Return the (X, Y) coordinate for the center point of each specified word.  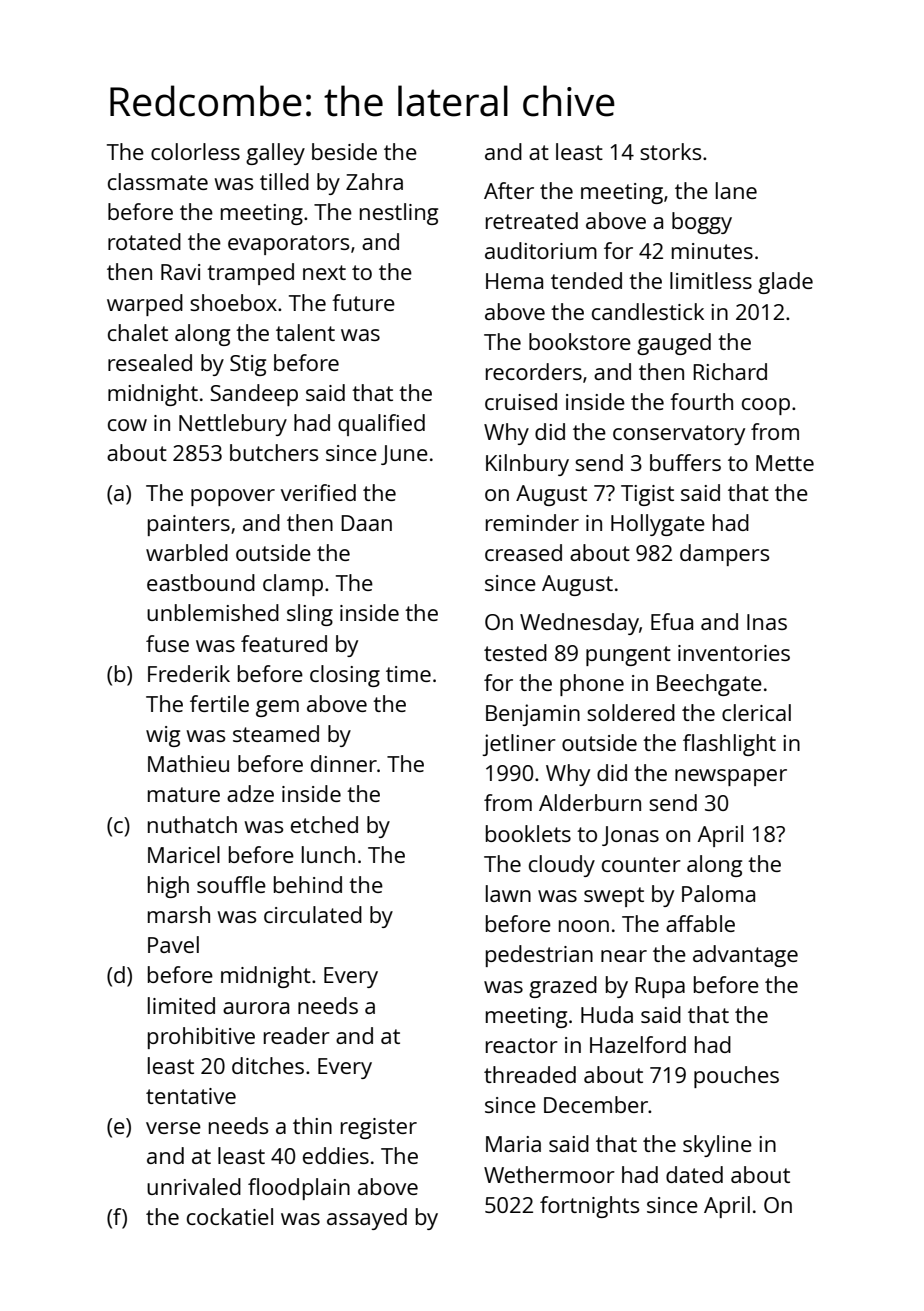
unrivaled (194, 1186)
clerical (756, 712)
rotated (144, 241)
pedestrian (539, 956)
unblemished (213, 612)
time (408, 674)
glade (785, 283)
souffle (231, 884)
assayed (367, 1219)
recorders (534, 371)
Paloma (718, 893)
